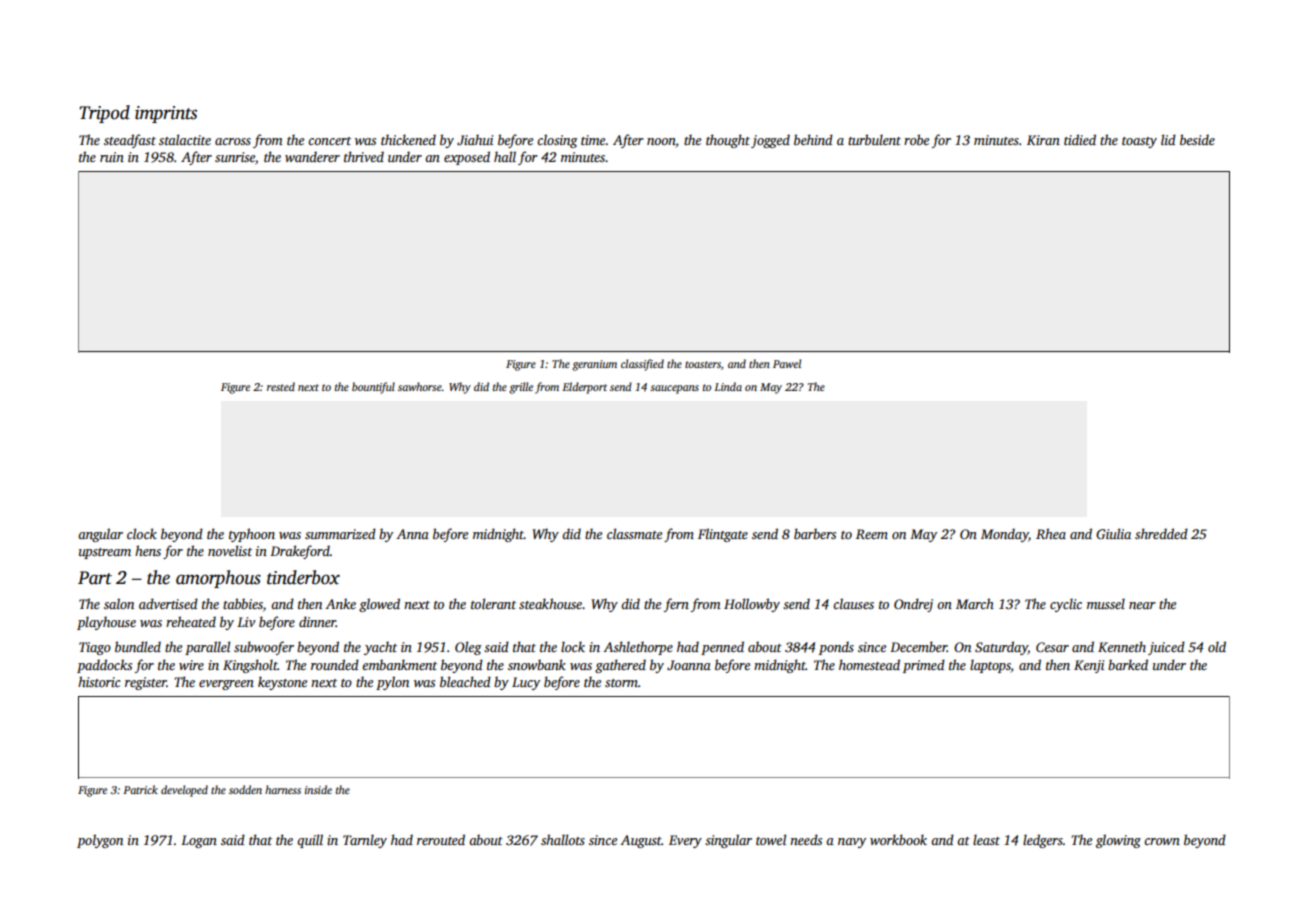  Describe the element at coordinates (916, 139) in the screenshot. I see `robe` at that location.
